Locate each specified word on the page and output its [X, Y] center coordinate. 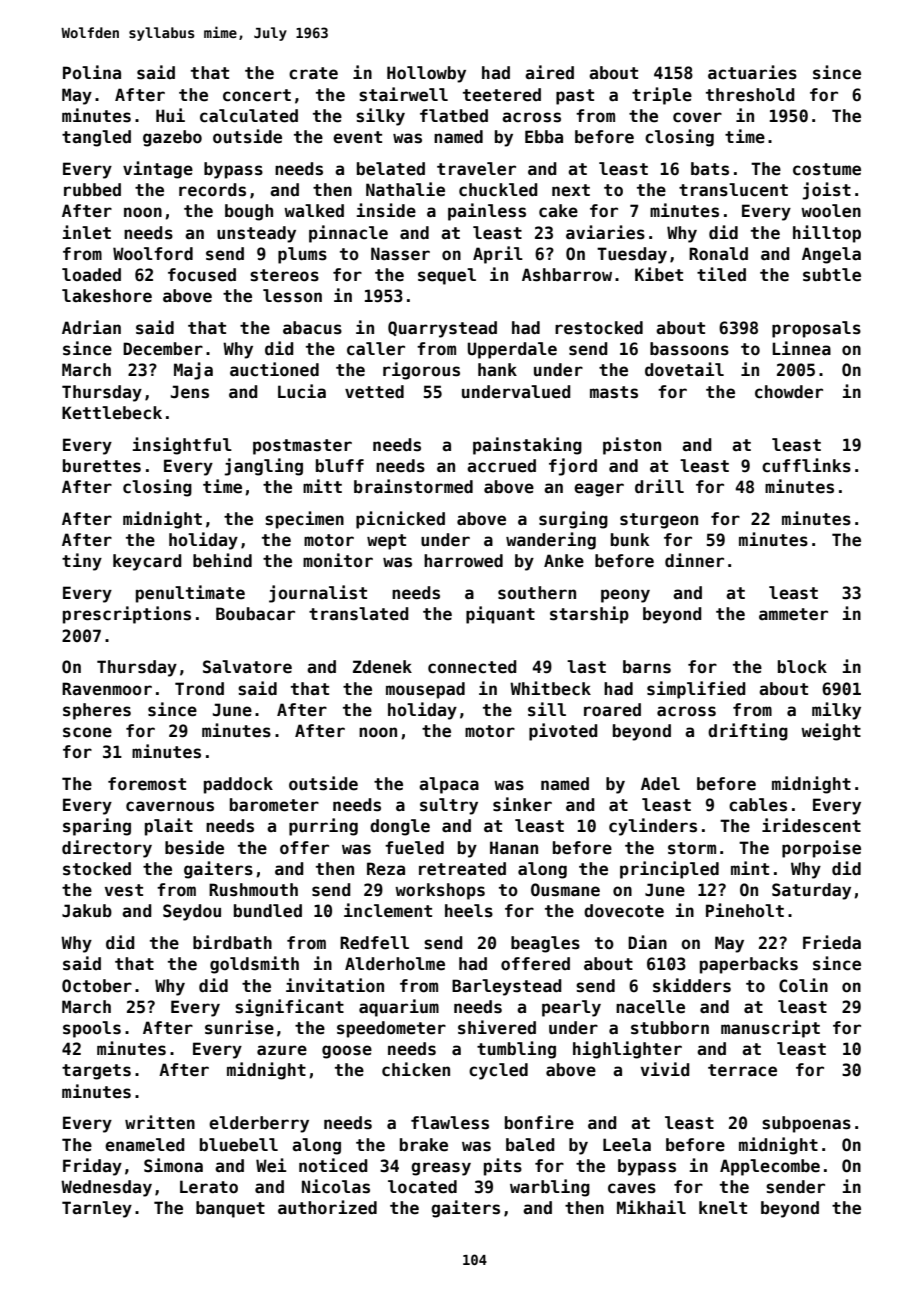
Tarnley [97, 1209]
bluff [340, 466]
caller [376, 349]
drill [659, 486]
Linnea [801, 348]
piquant [500, 615]
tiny [82, 562]
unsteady [256, 234]
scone [87, 732]
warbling [550, 1188]
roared [612, 710]
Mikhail [651, 1207]
